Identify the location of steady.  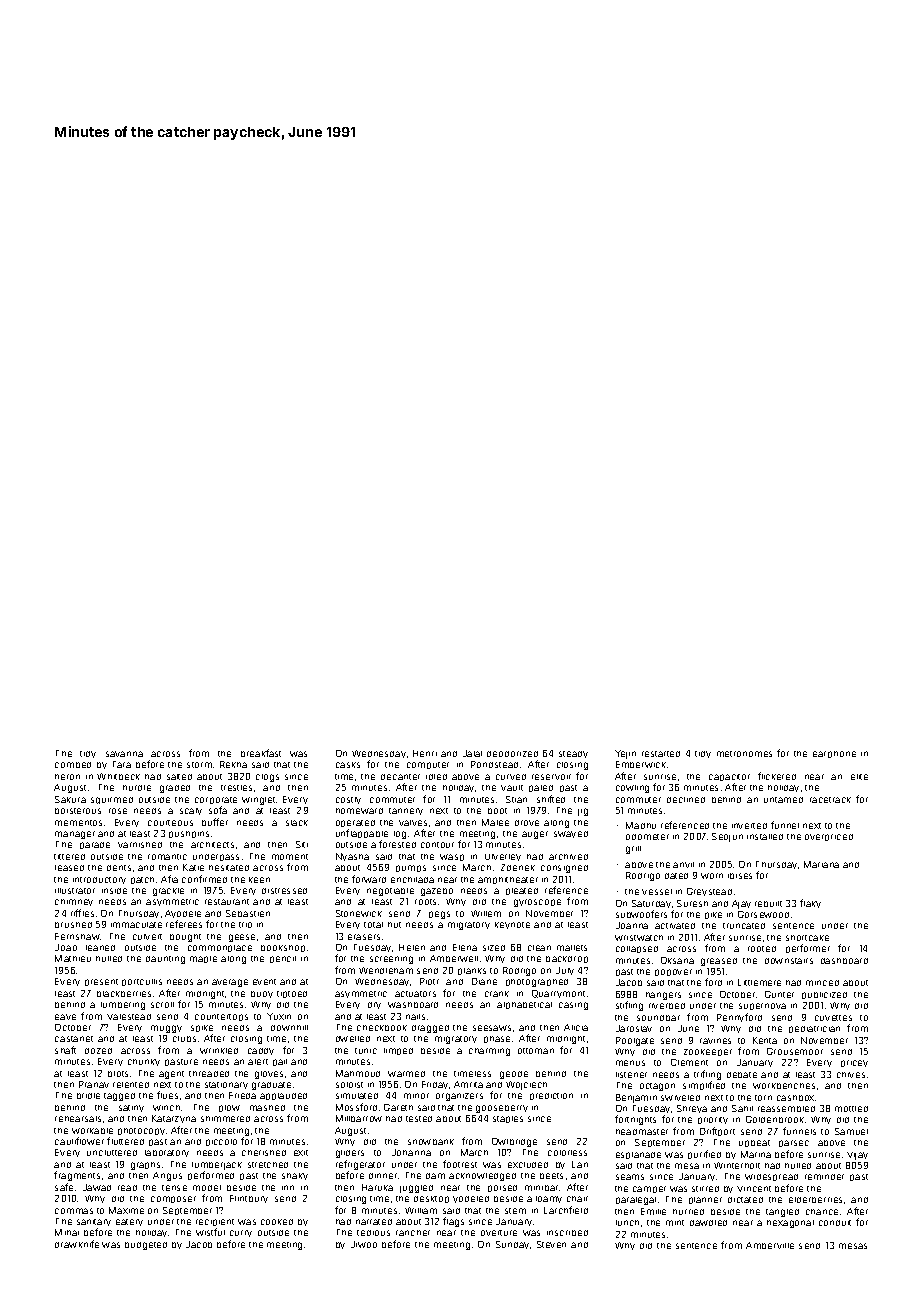
(573, 754).
